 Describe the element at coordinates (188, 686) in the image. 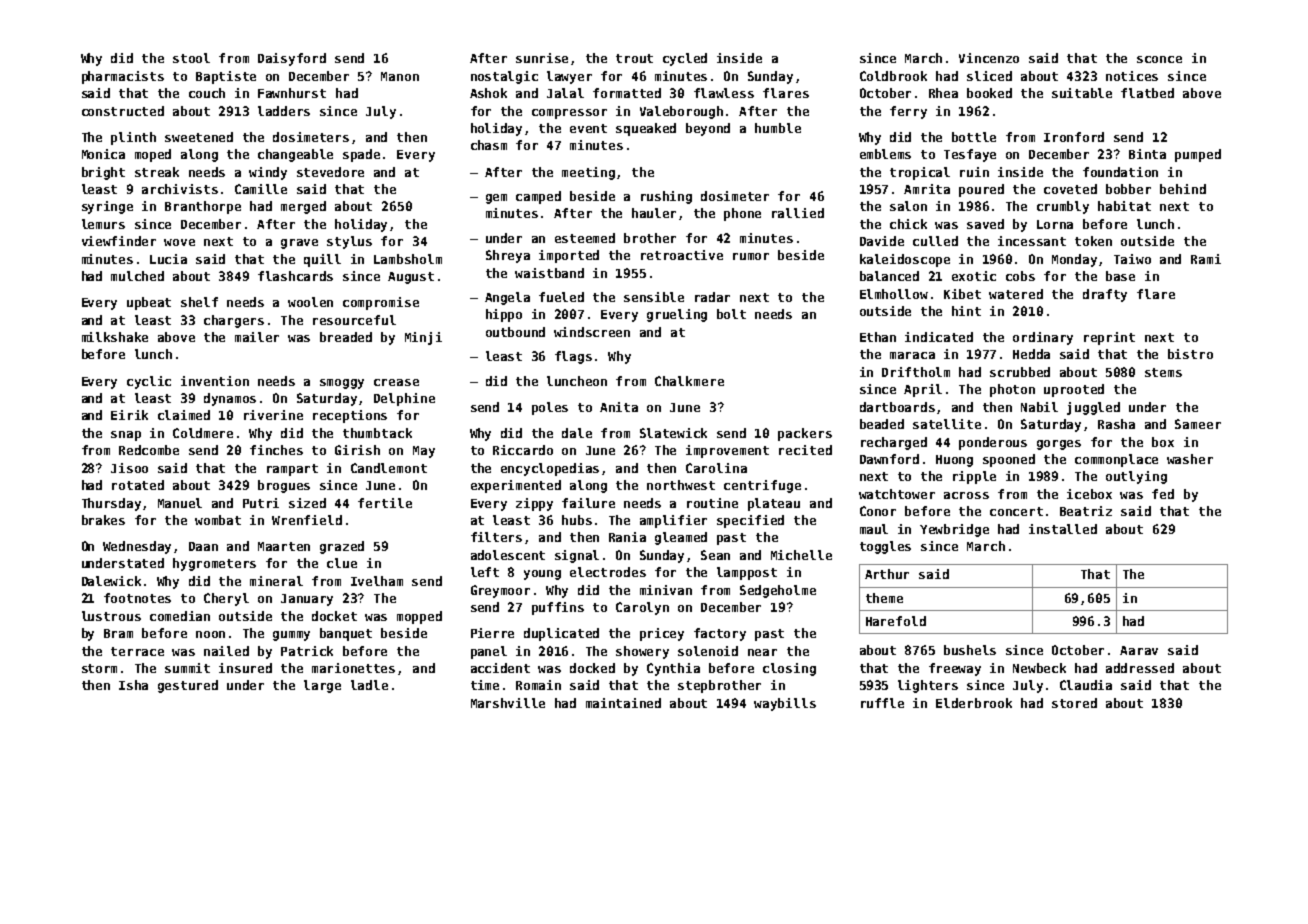

I see `gestured` at that location.
